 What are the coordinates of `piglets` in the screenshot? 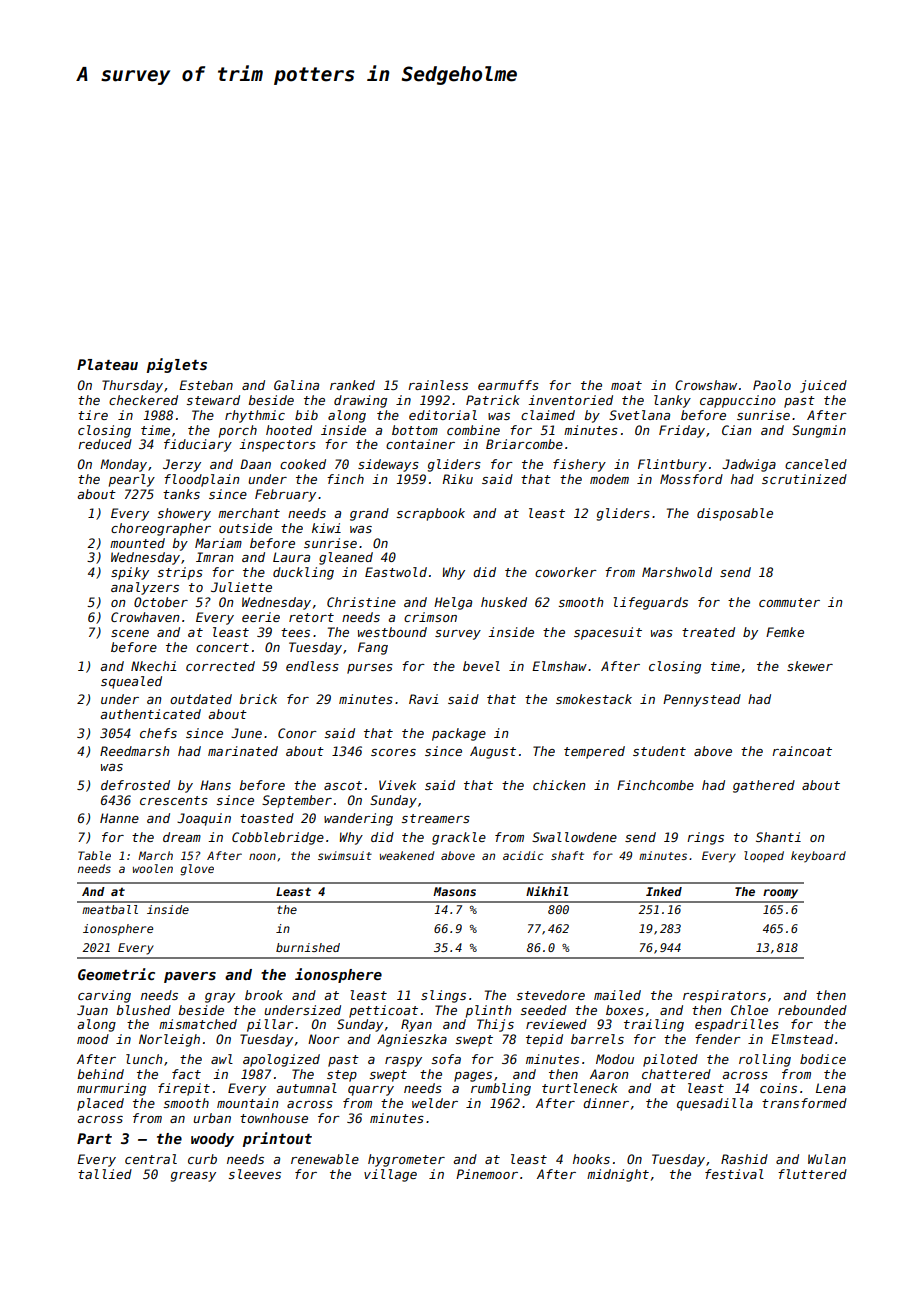 It's located at (177, 365).
